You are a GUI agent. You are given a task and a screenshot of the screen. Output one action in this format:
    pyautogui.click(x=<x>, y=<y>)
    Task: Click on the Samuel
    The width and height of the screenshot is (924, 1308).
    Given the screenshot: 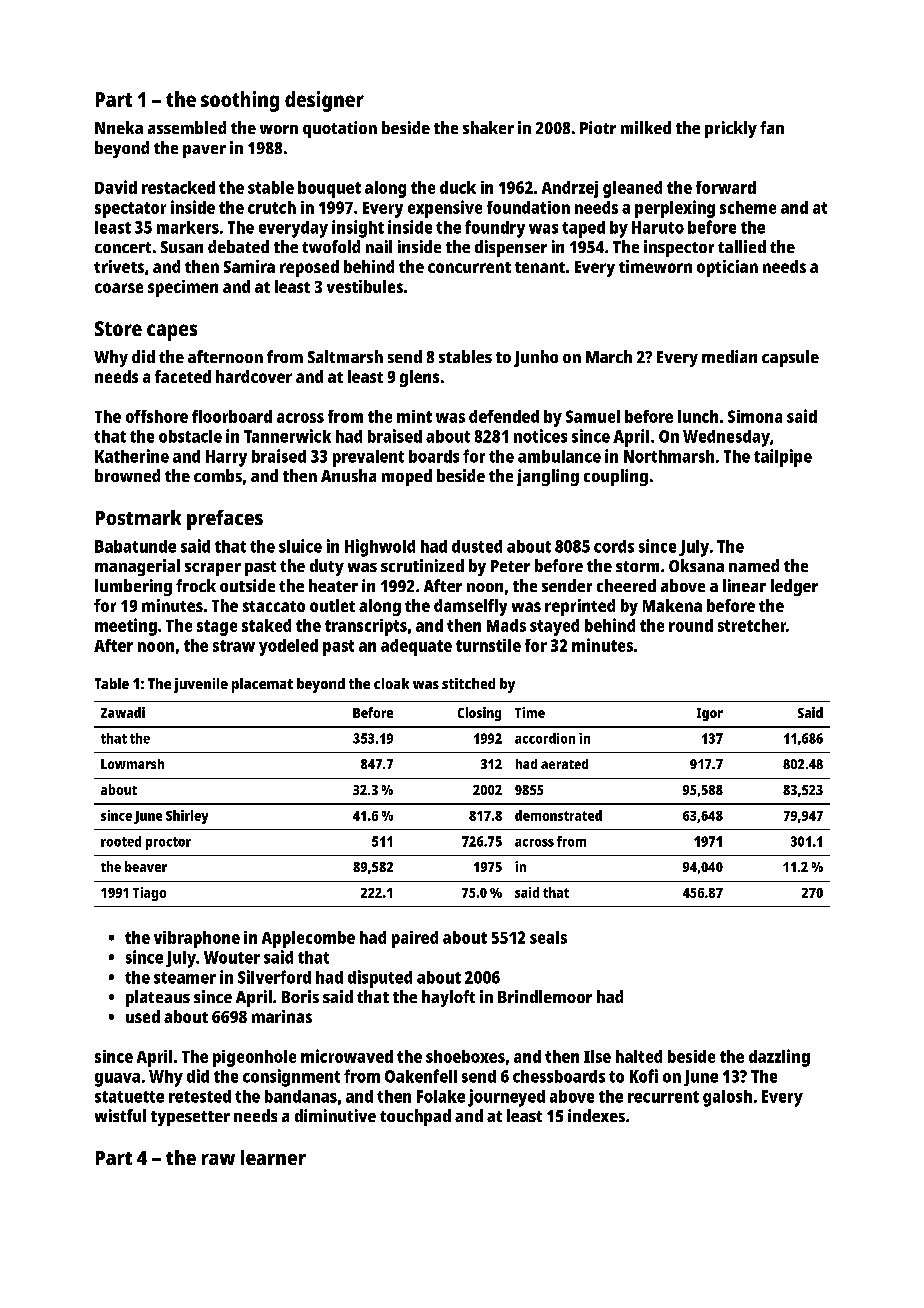 What is the action you would take?
    pyautogui.click(x=593, y=416)
